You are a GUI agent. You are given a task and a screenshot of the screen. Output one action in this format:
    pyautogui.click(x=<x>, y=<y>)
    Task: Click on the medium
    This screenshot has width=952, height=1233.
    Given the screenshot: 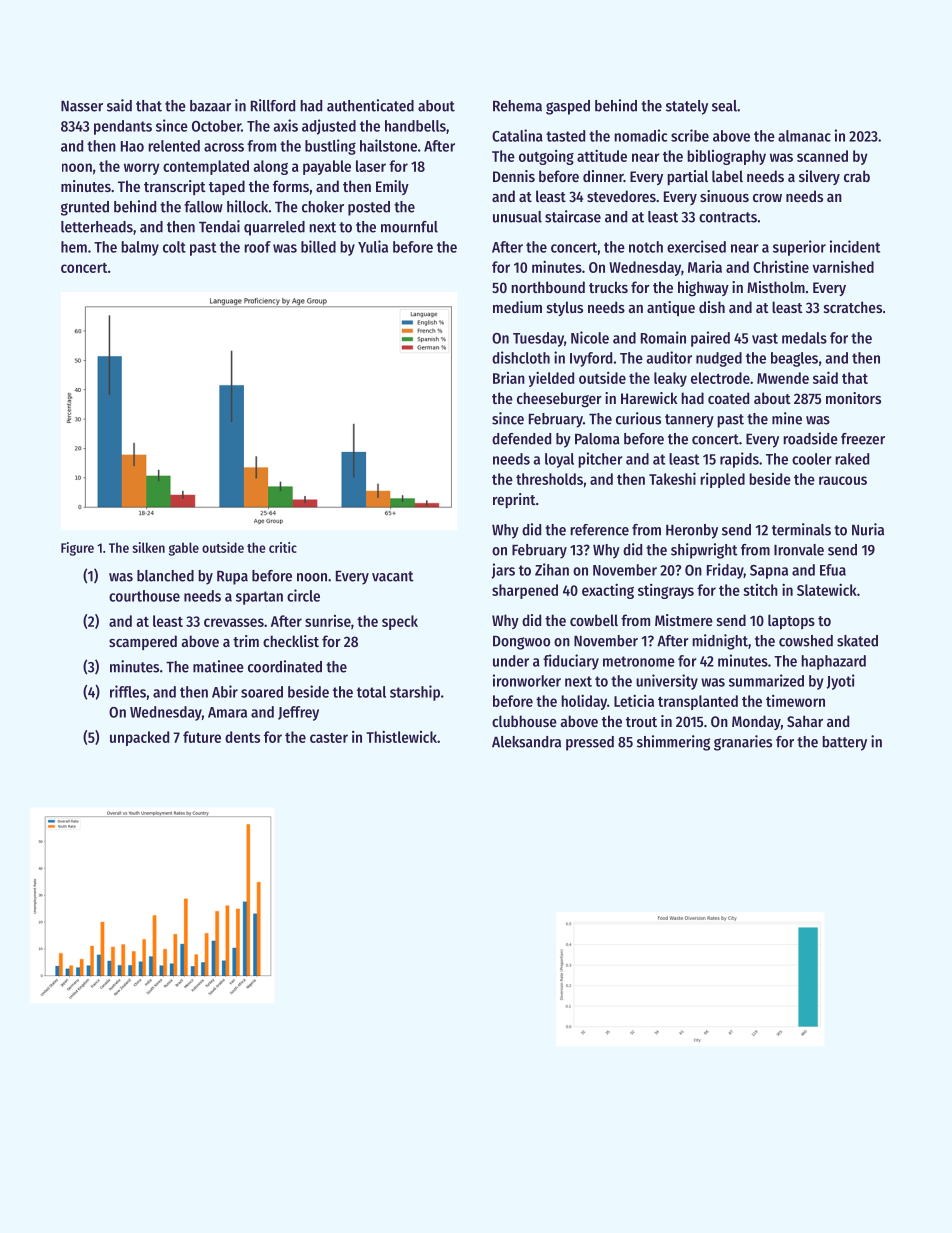 What is the action you would take?
    pyautogui.click(x=517, y=307)
